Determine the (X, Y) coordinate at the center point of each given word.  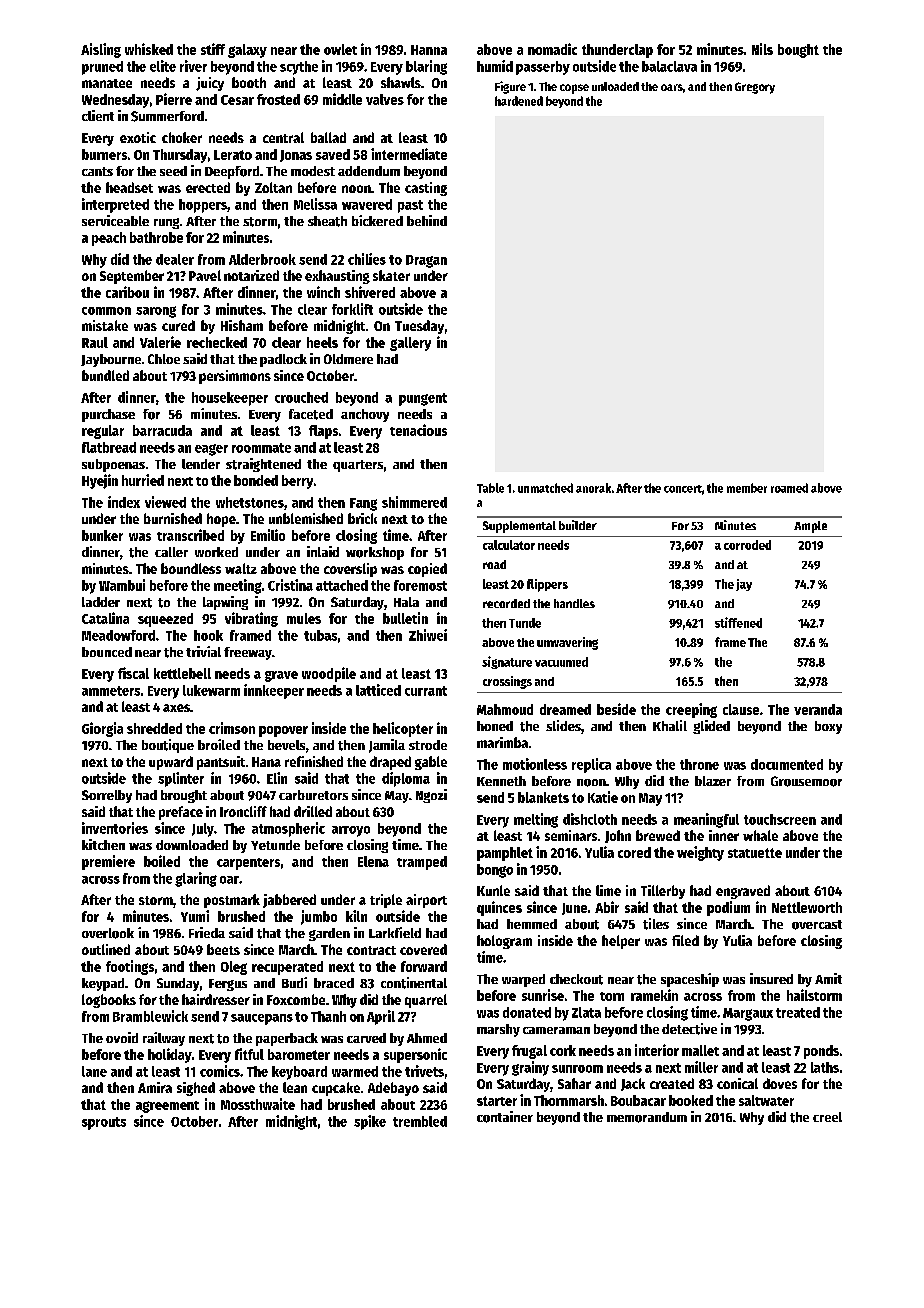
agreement (167, 1107)
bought (798, 51)
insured (771, 978)
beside (616, 709)
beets (223, 949)
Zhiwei (428, 635)
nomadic (552, 49)
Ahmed (427, 1038)
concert (683, 489)
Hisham (242, 325)
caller (171, 552)
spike (370, 1122)
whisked (149, 49)
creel (827, 1117)
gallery (410, 344)
